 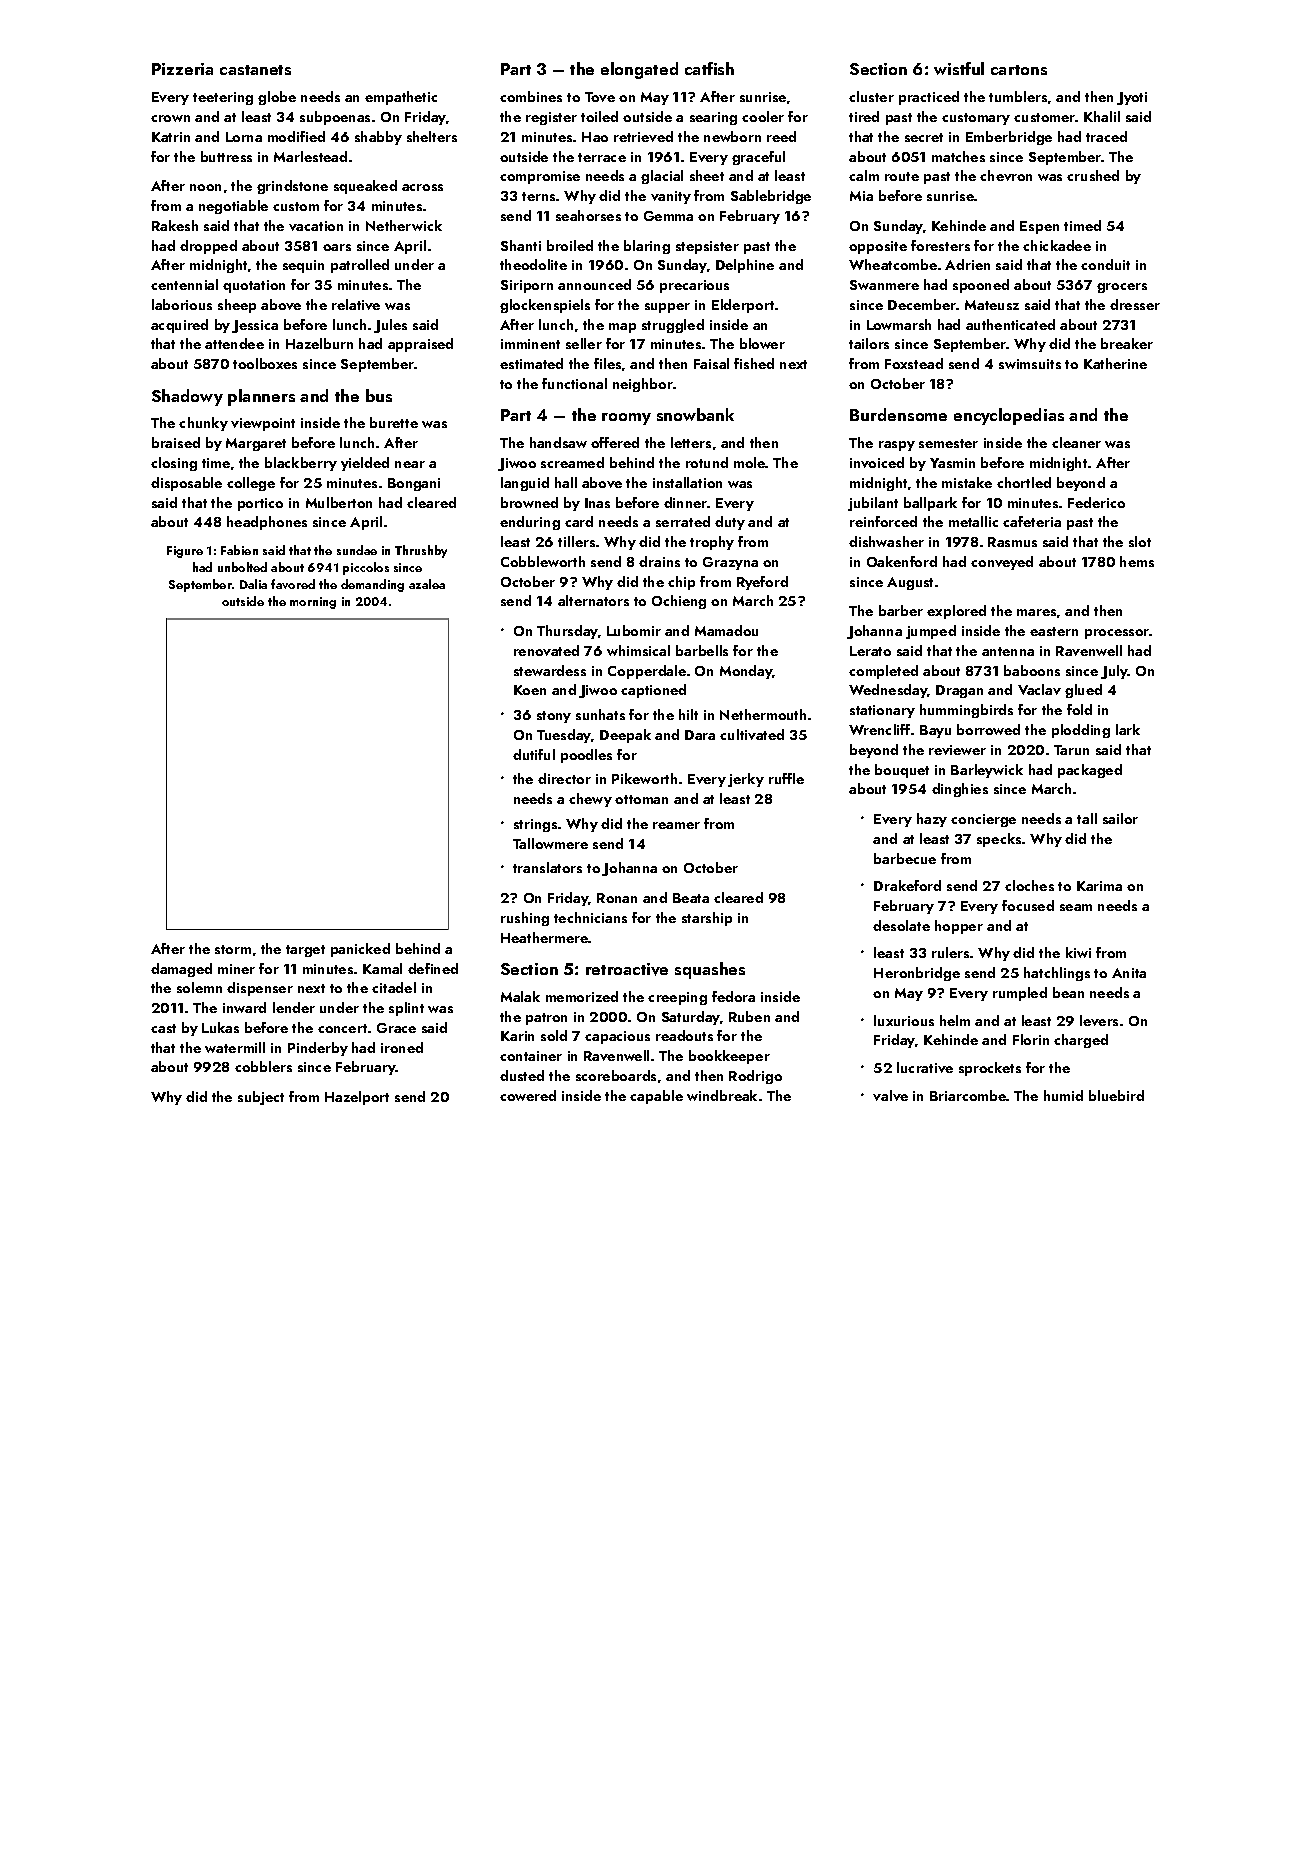 What do you see at coordinates (659, 561) in the screenshot?
I see `drains` at bounding box center [659, 561].
